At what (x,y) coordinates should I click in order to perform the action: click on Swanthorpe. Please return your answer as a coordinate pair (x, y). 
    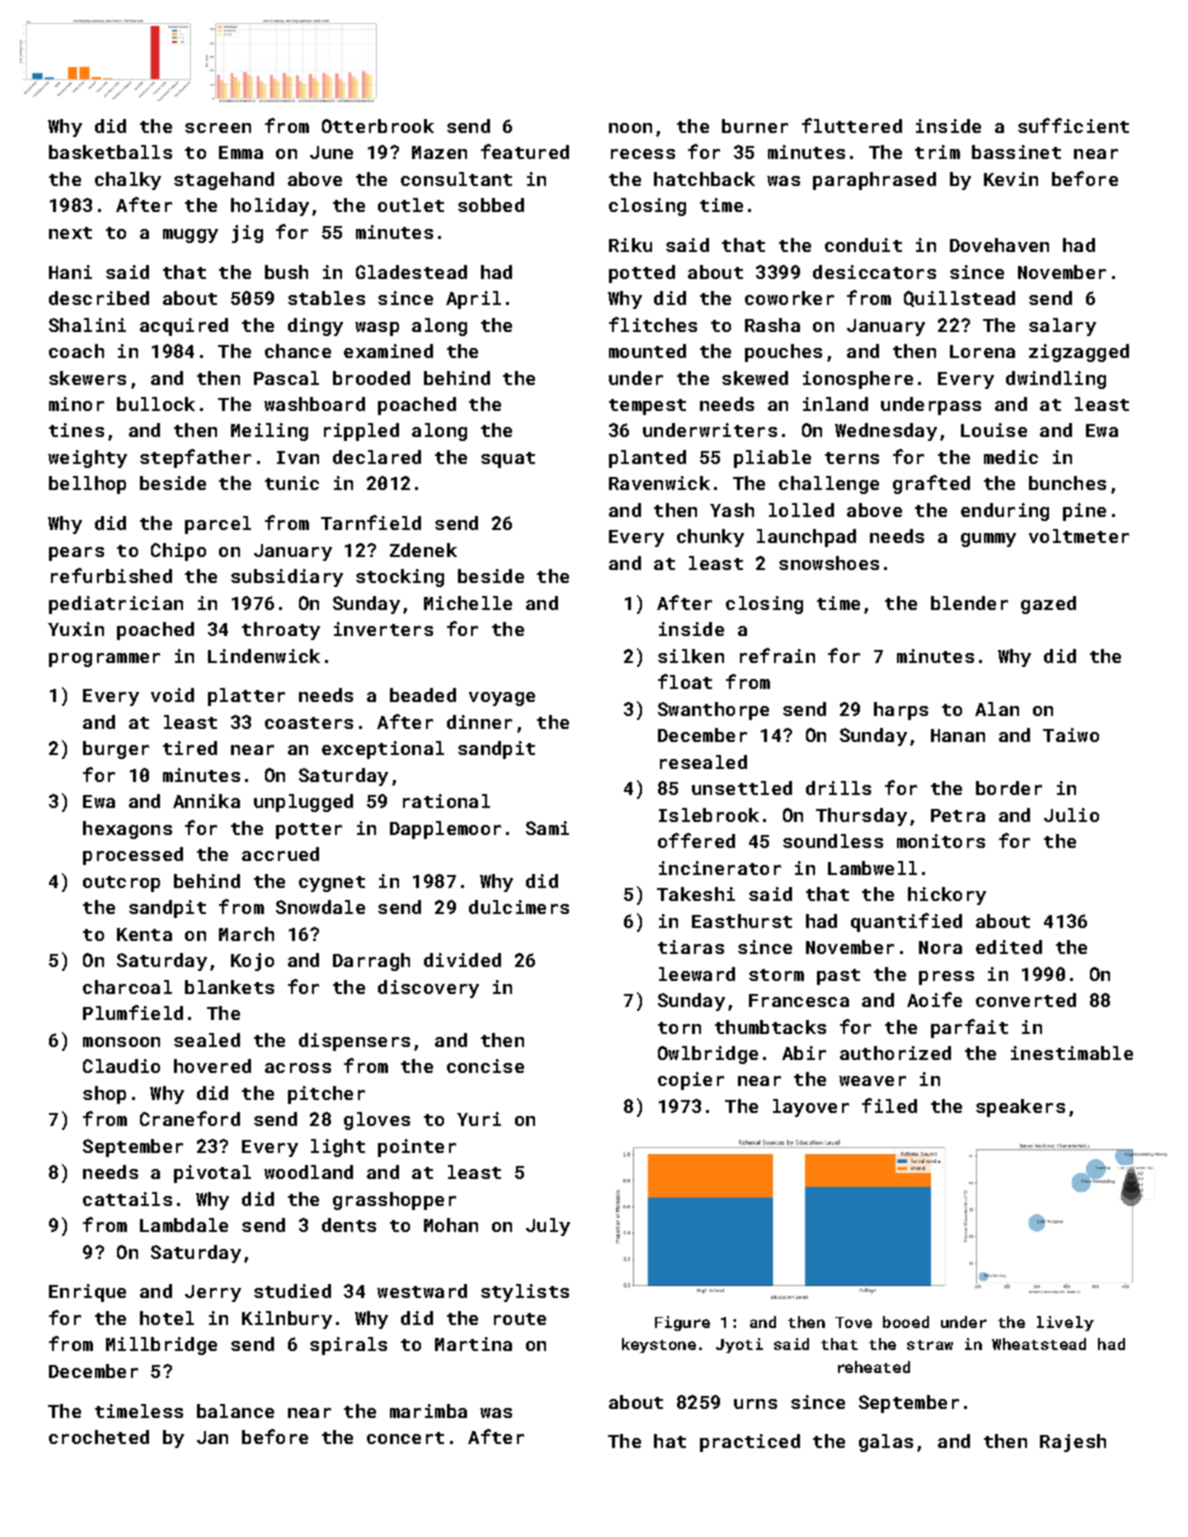
    Looking at the image, I should click on (713, 711).
